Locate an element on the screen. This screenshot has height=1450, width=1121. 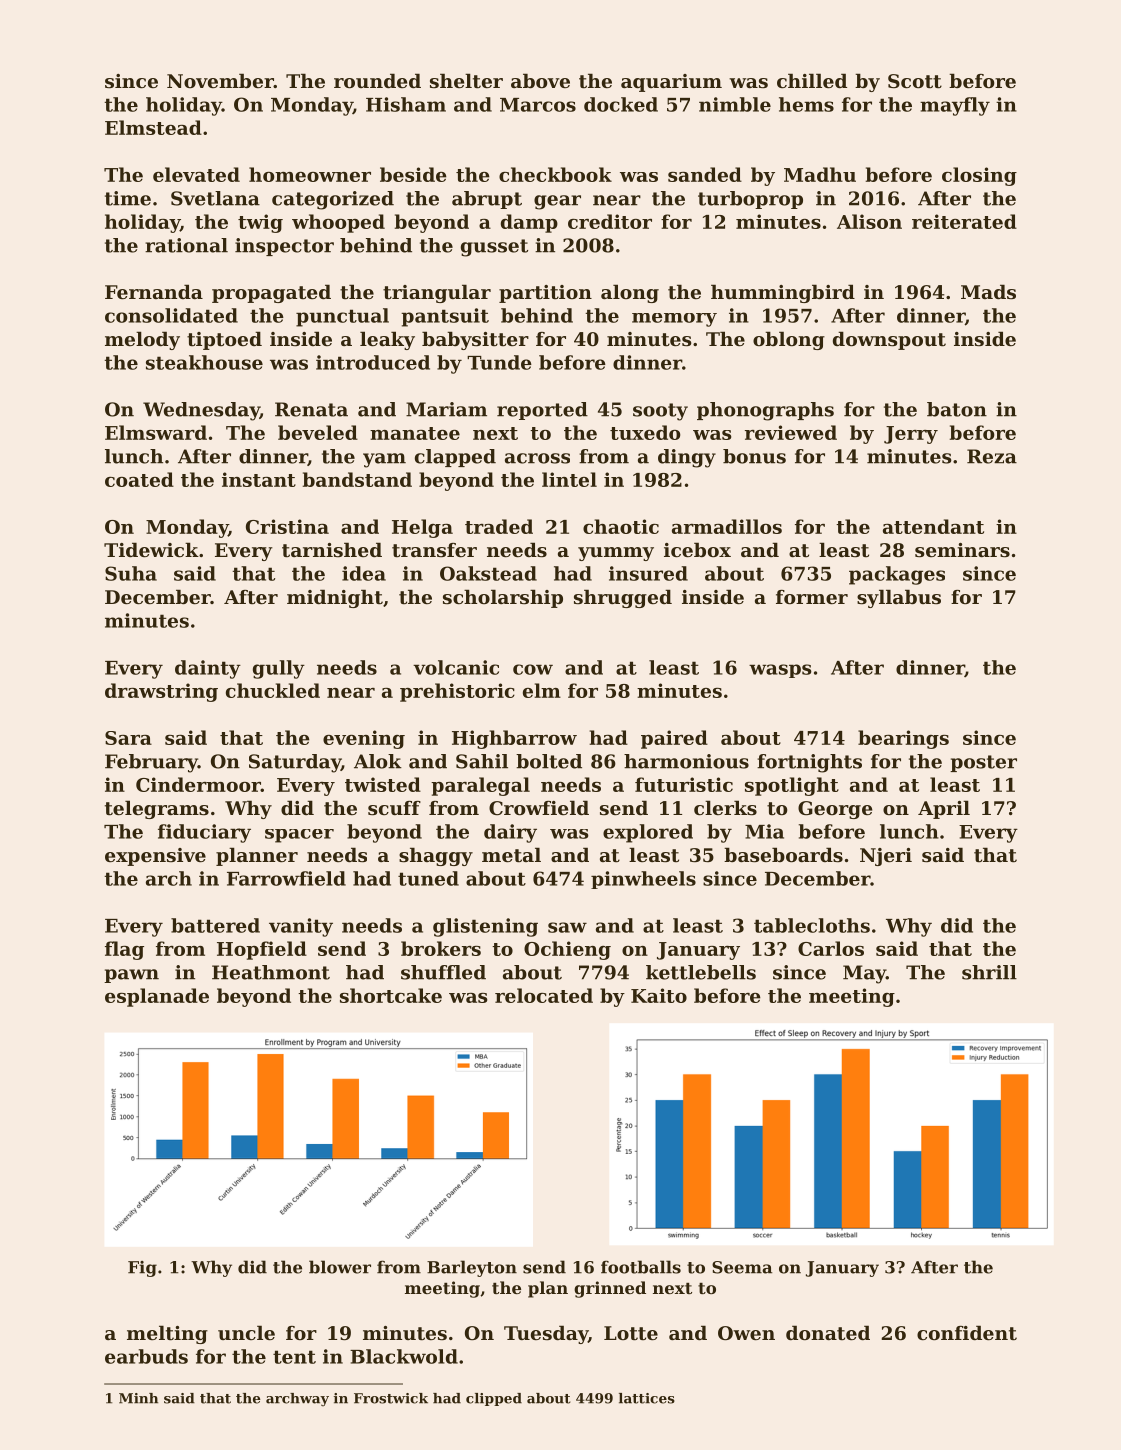
mayfly is located at coordinates (955, 106).
